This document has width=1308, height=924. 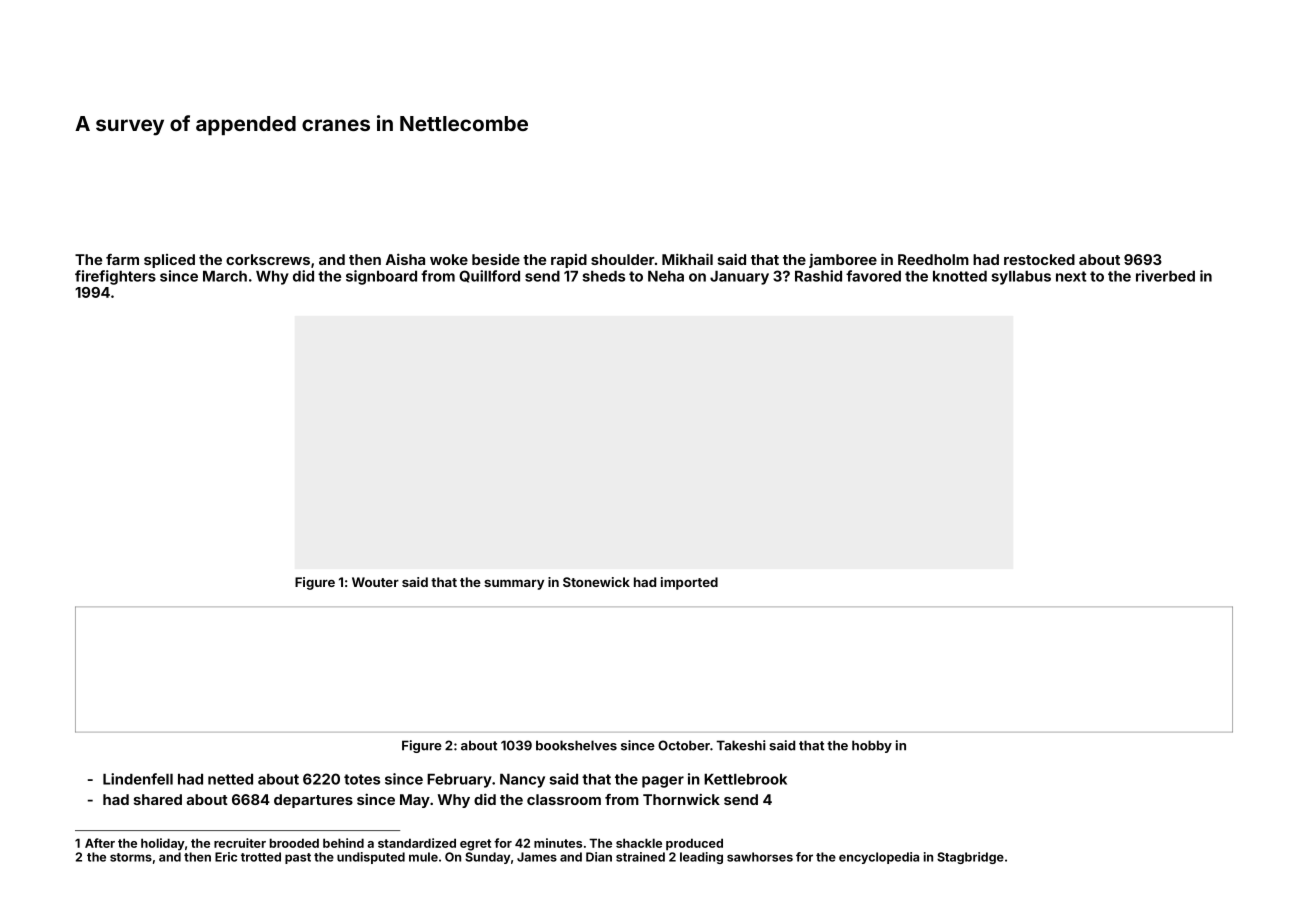 What do you see at coordinates (872, 746) in the document?
I see `hobby` at bounding box center [872, 746].
